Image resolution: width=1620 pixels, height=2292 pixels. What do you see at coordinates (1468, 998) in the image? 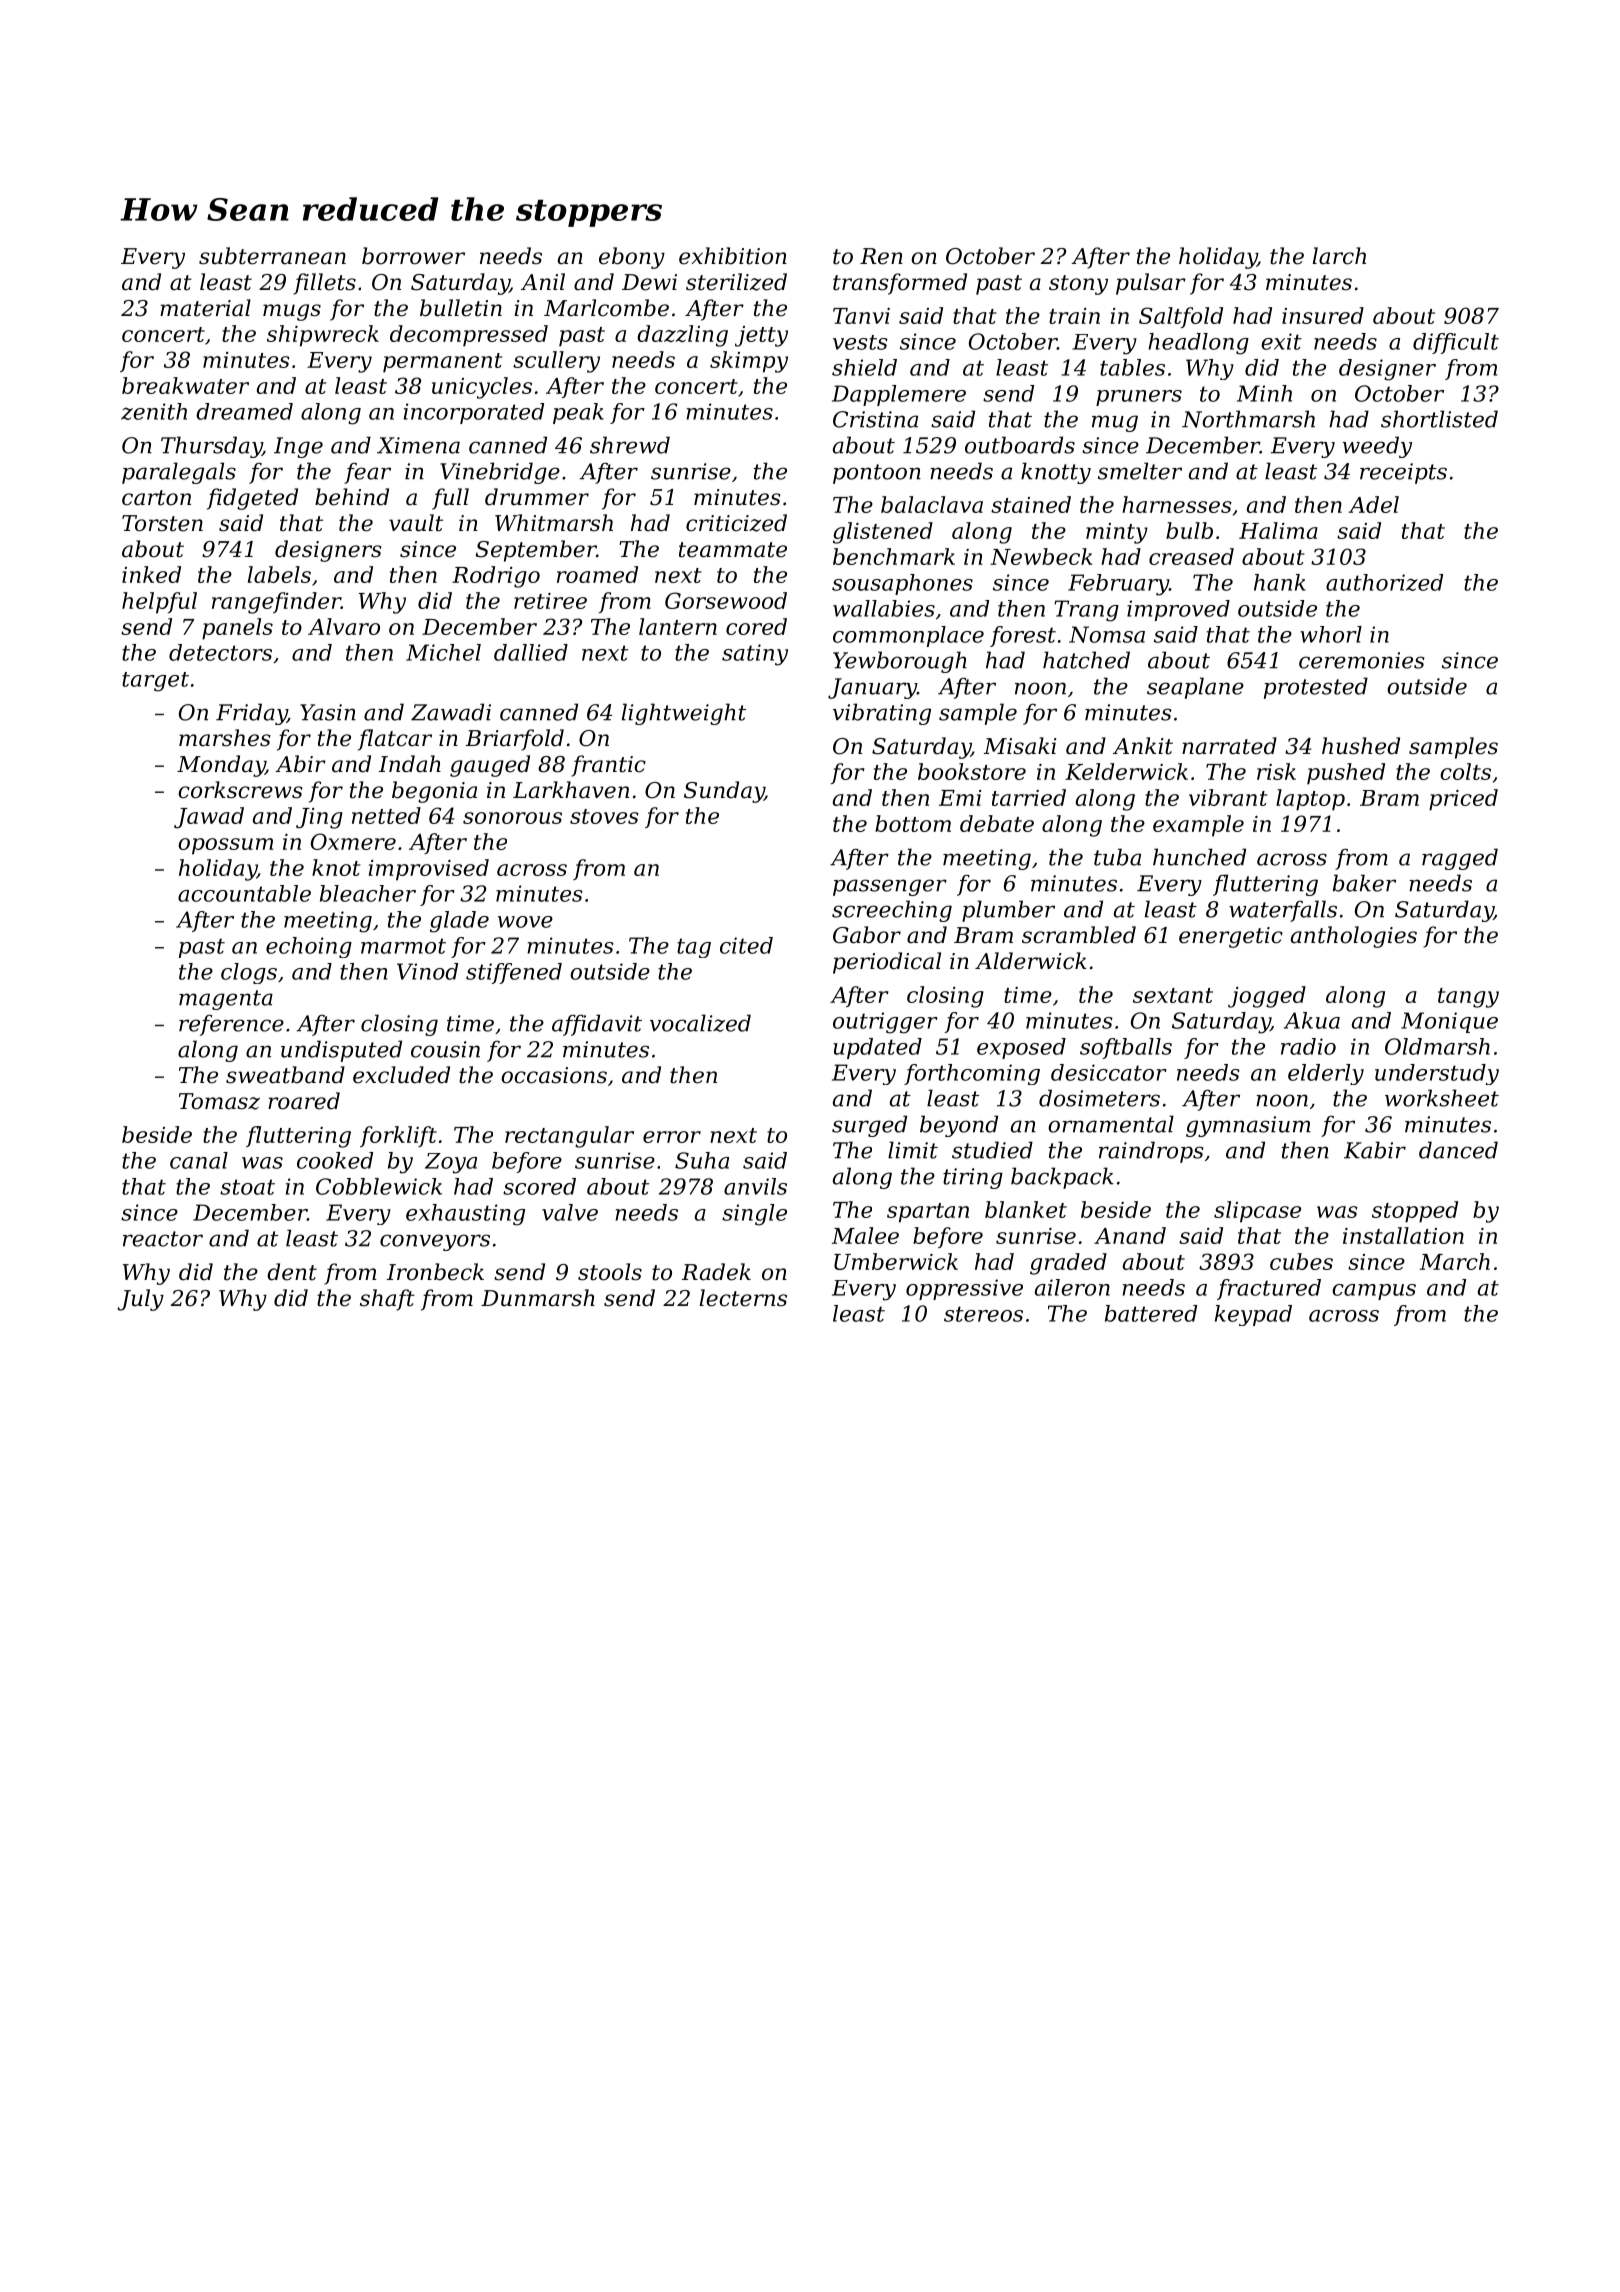
I see `tangy` at bounding box center [1468, 998].
